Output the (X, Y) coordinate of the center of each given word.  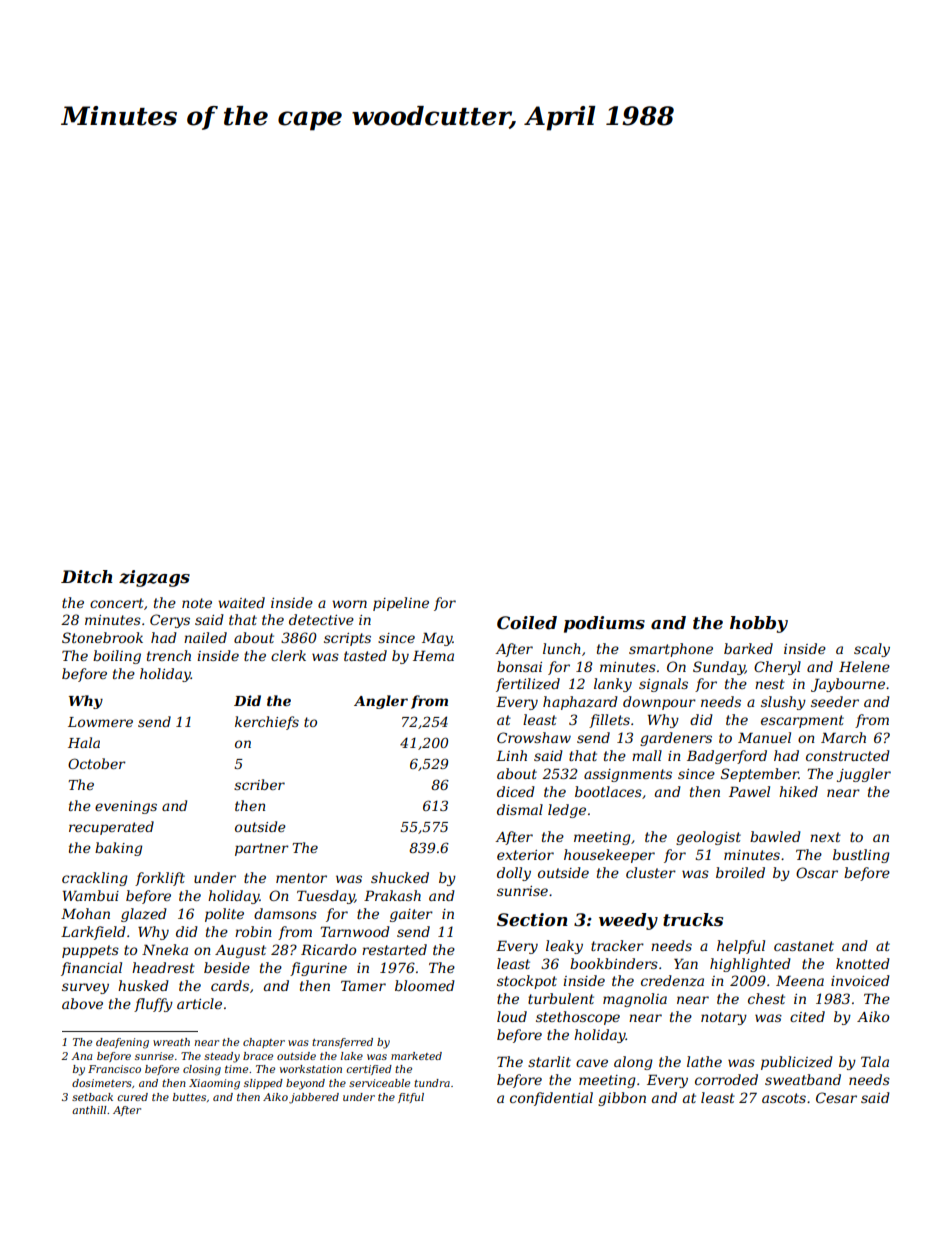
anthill (89, 1110)
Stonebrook (102, 637)
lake (352, 1056)
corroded (726, 1079)
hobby (759, 624)
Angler (381, 702)
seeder (835, 701)
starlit (549, 1061)
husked (143, 985)
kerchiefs (267, 723)
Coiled (527, 622)
